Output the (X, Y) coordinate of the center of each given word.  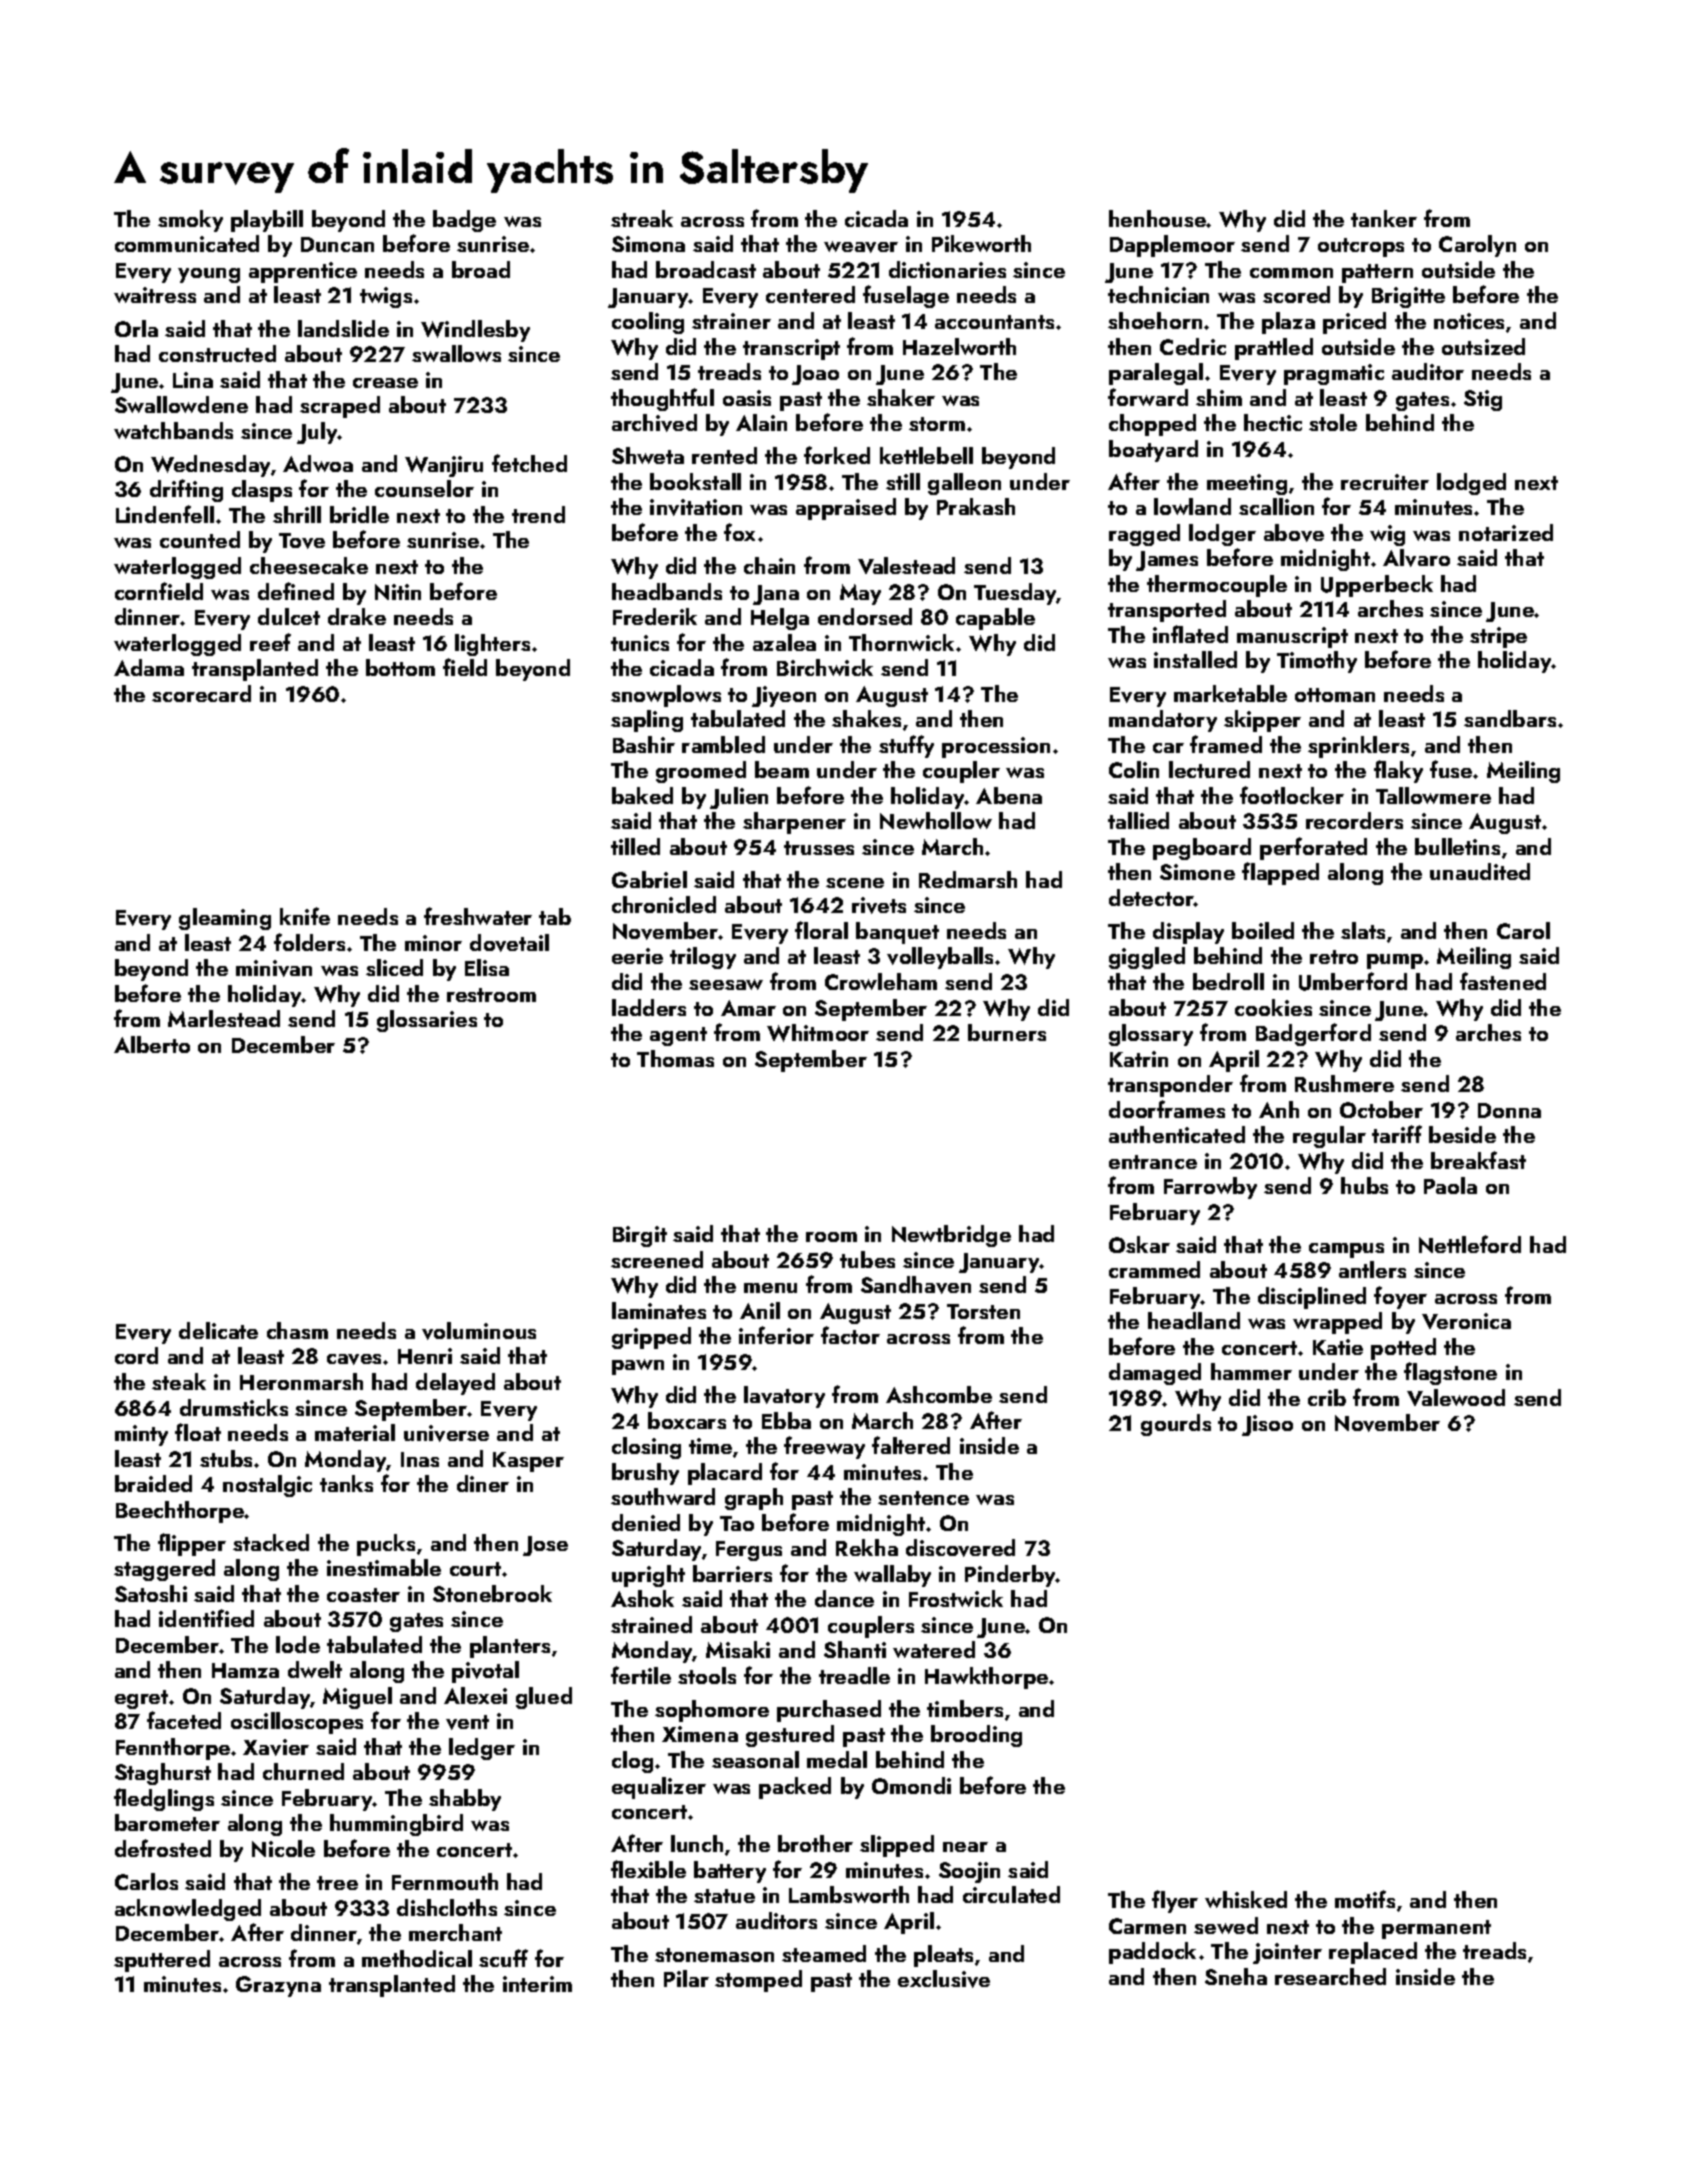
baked (642, 795)
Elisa (487, 967)
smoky (190, 221)
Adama (149, 667)
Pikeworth (981, 243)
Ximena (700, 1734)
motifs (1365, 1899)
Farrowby (1210, 1188)
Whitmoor (818, 1033)
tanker (1384, 218)
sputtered (162, 1961)
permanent (1436, 1929)
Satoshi (151, 1593)
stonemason (714, 1955)
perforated (1313, 848)
